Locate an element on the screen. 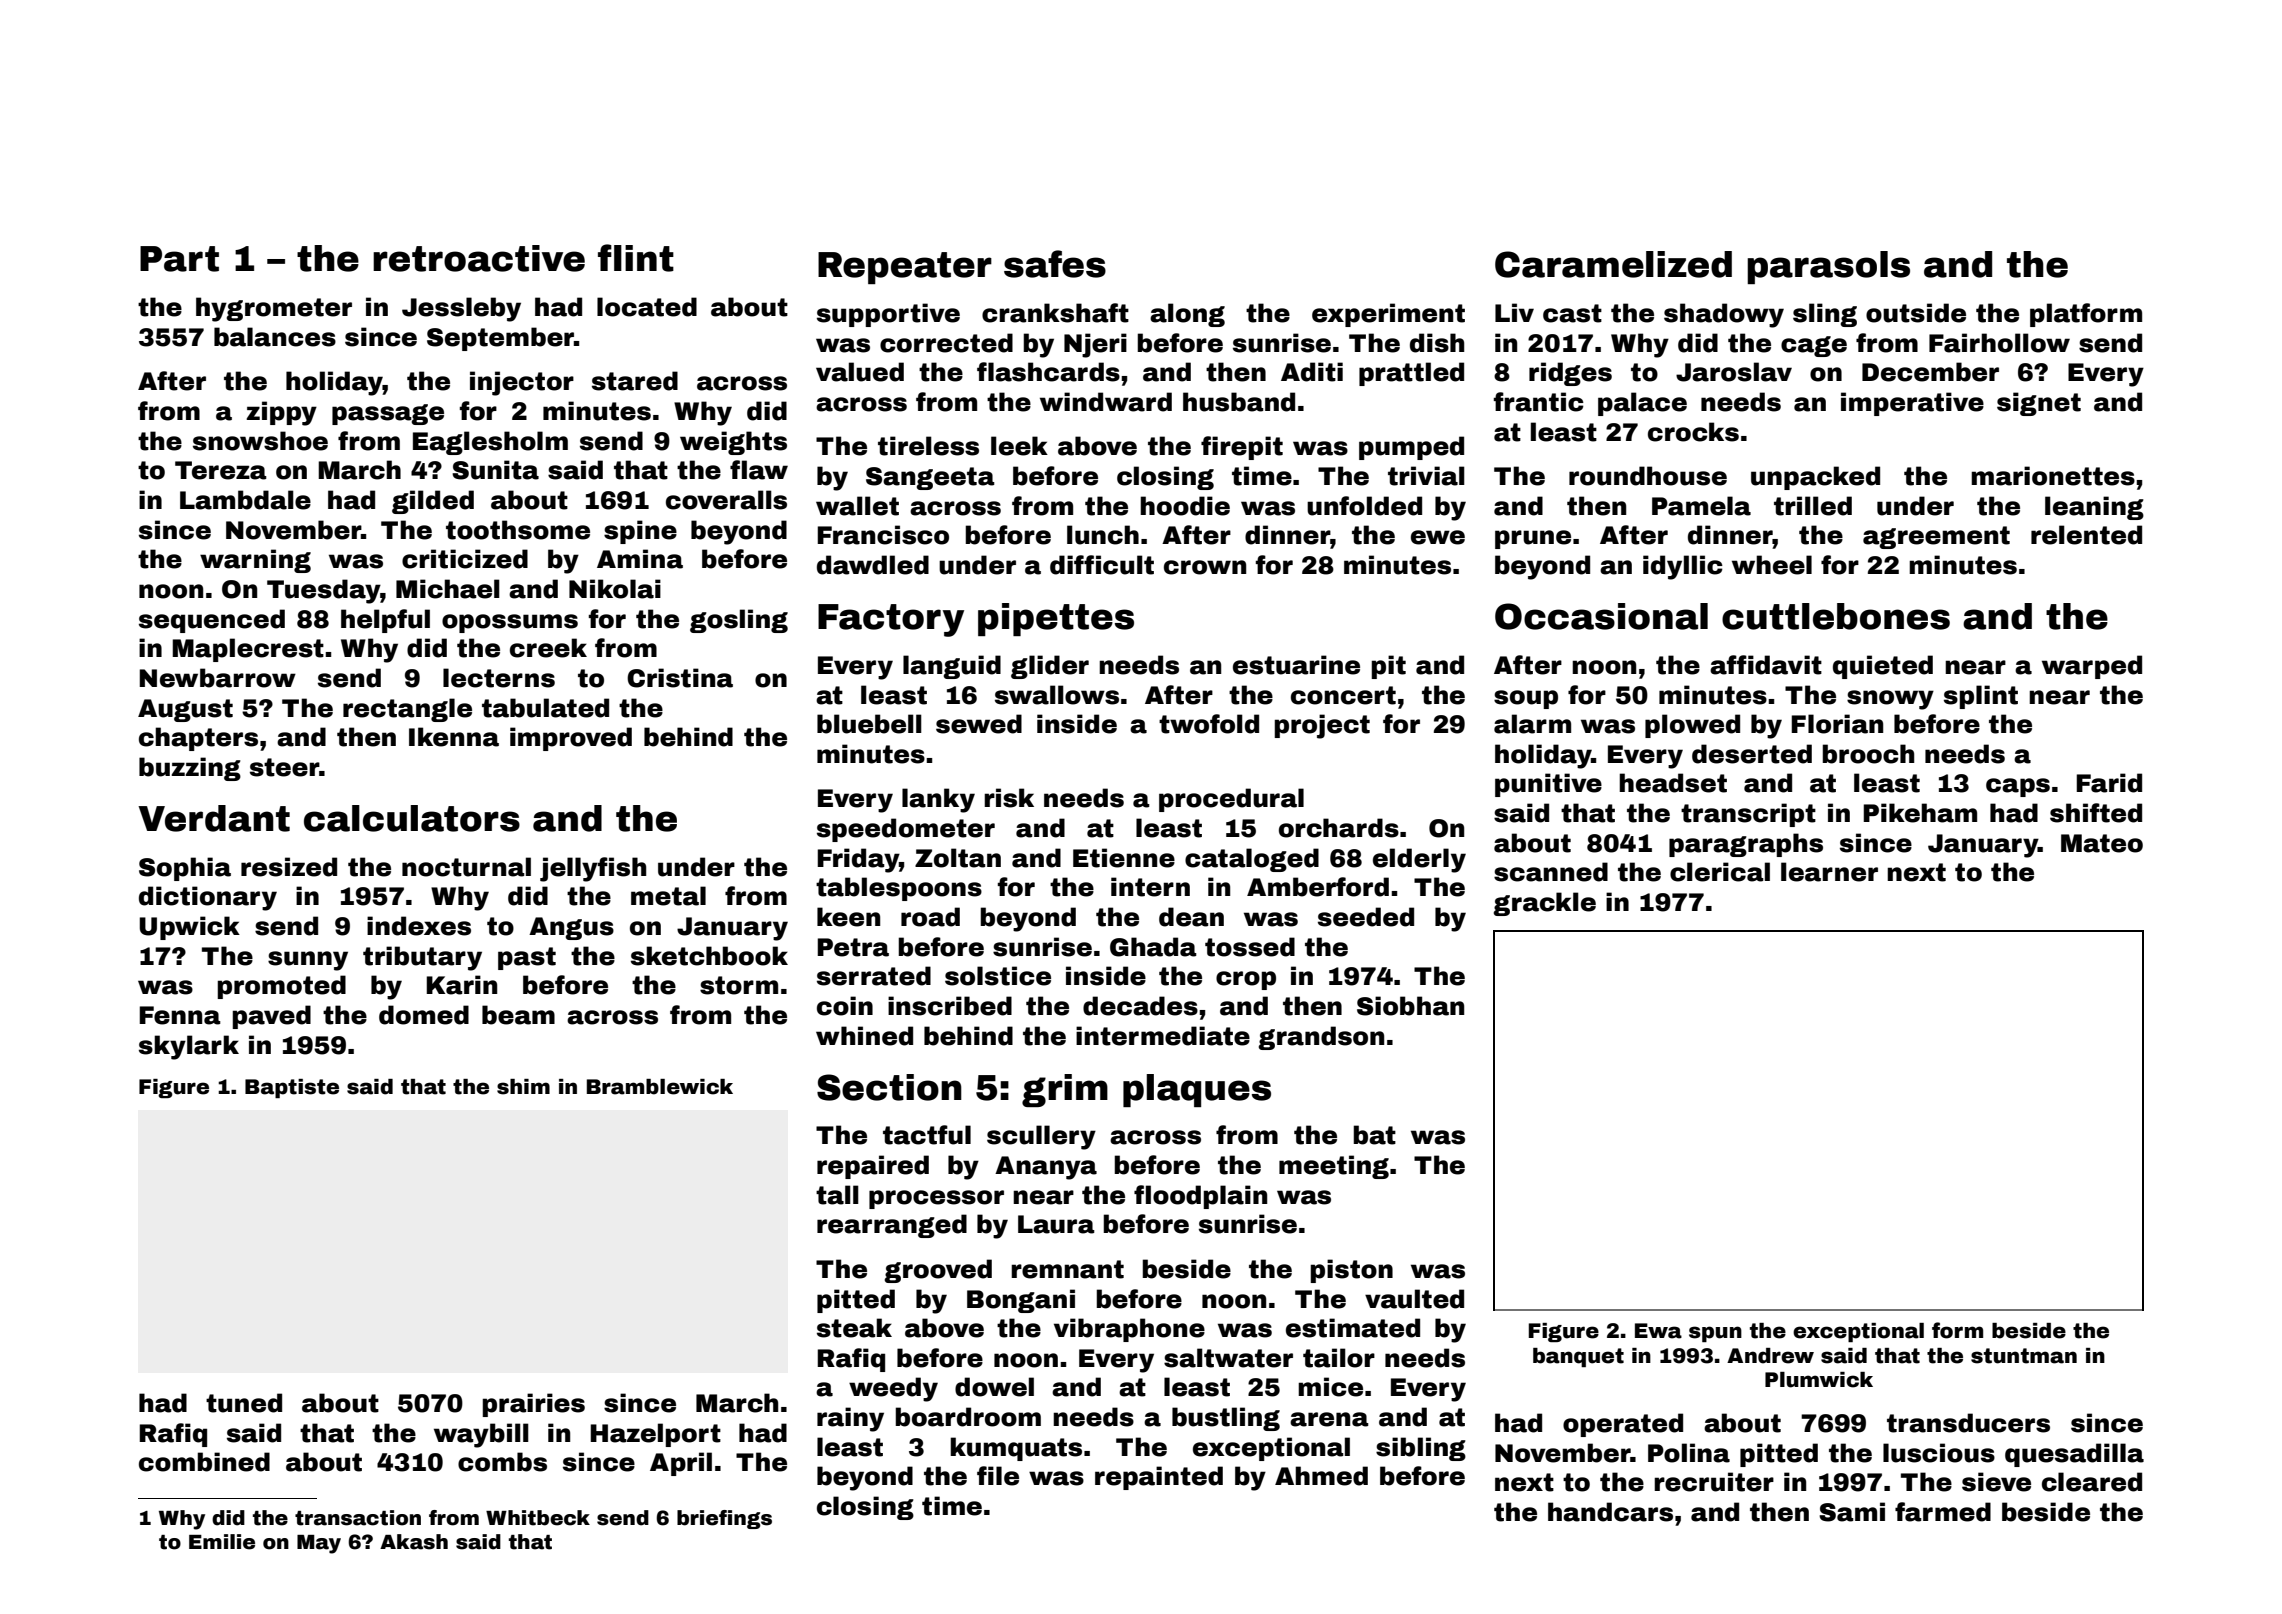 This screenshot has height=1614, width=2282. saltwater is located at coordinates (1228, 1358).
